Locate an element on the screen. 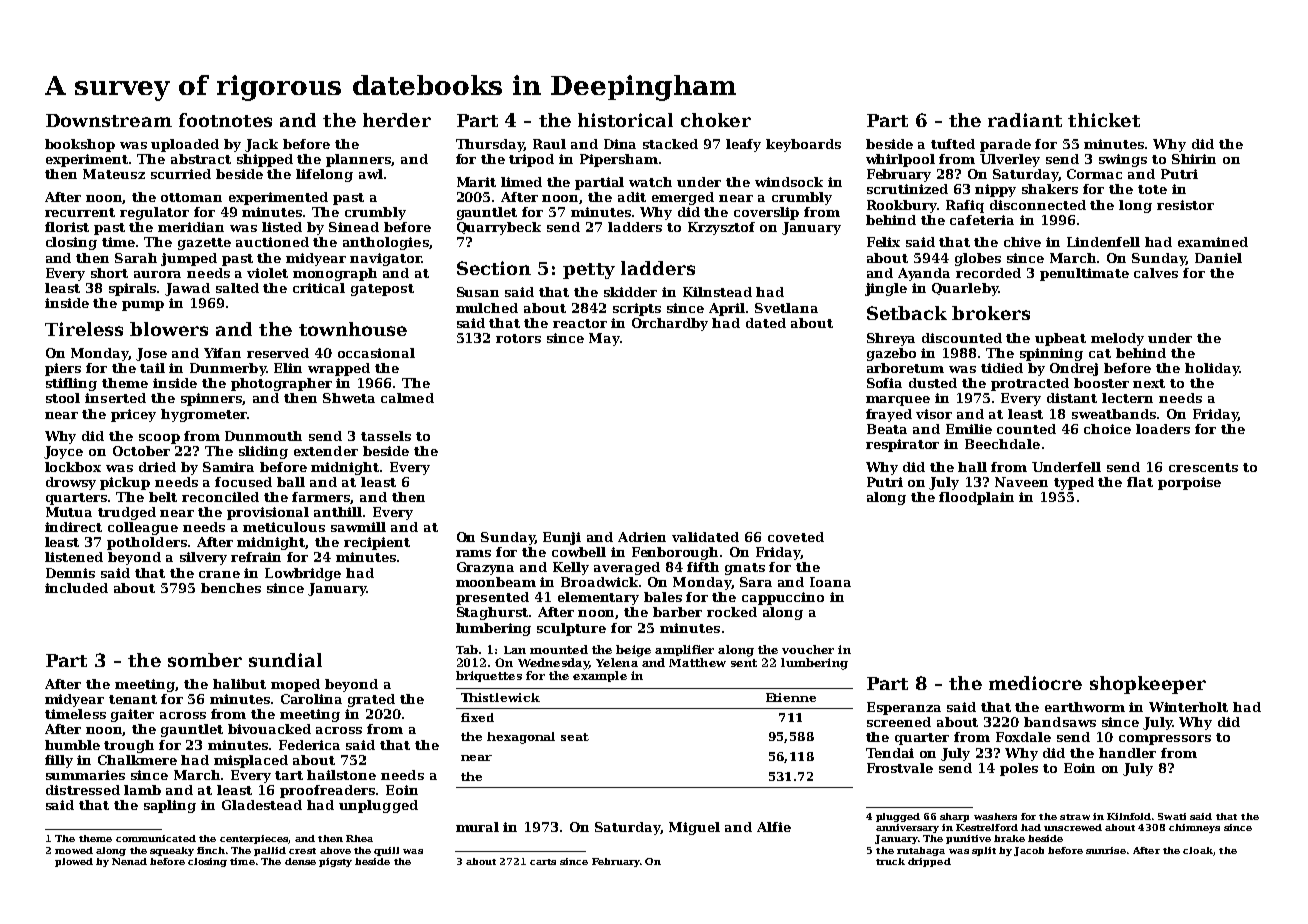  mediocre is located at coordinates (1035, 683).
